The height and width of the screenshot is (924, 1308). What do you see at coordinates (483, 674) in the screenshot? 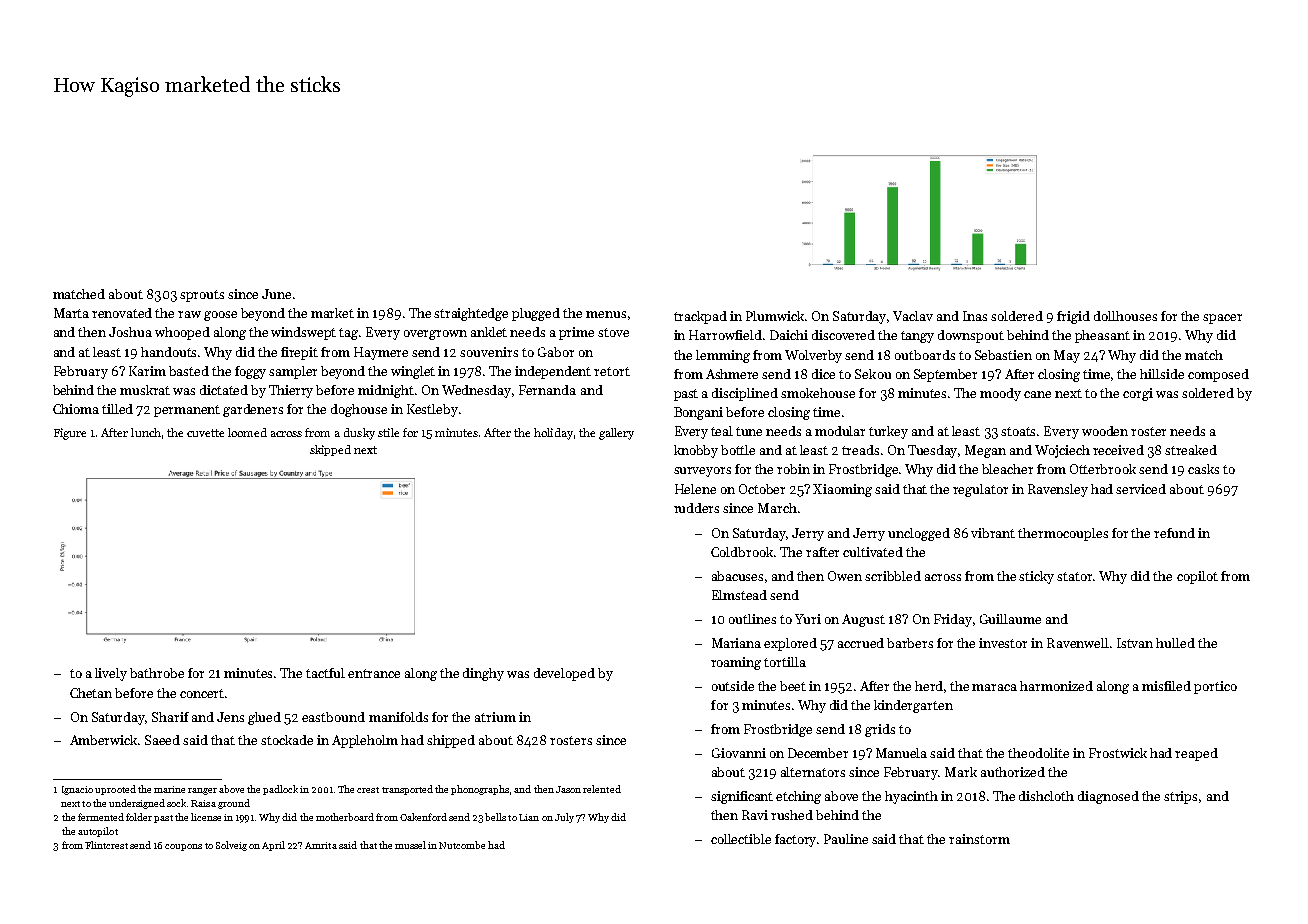
I see `dinghy` at bounding box center [483, 674].
